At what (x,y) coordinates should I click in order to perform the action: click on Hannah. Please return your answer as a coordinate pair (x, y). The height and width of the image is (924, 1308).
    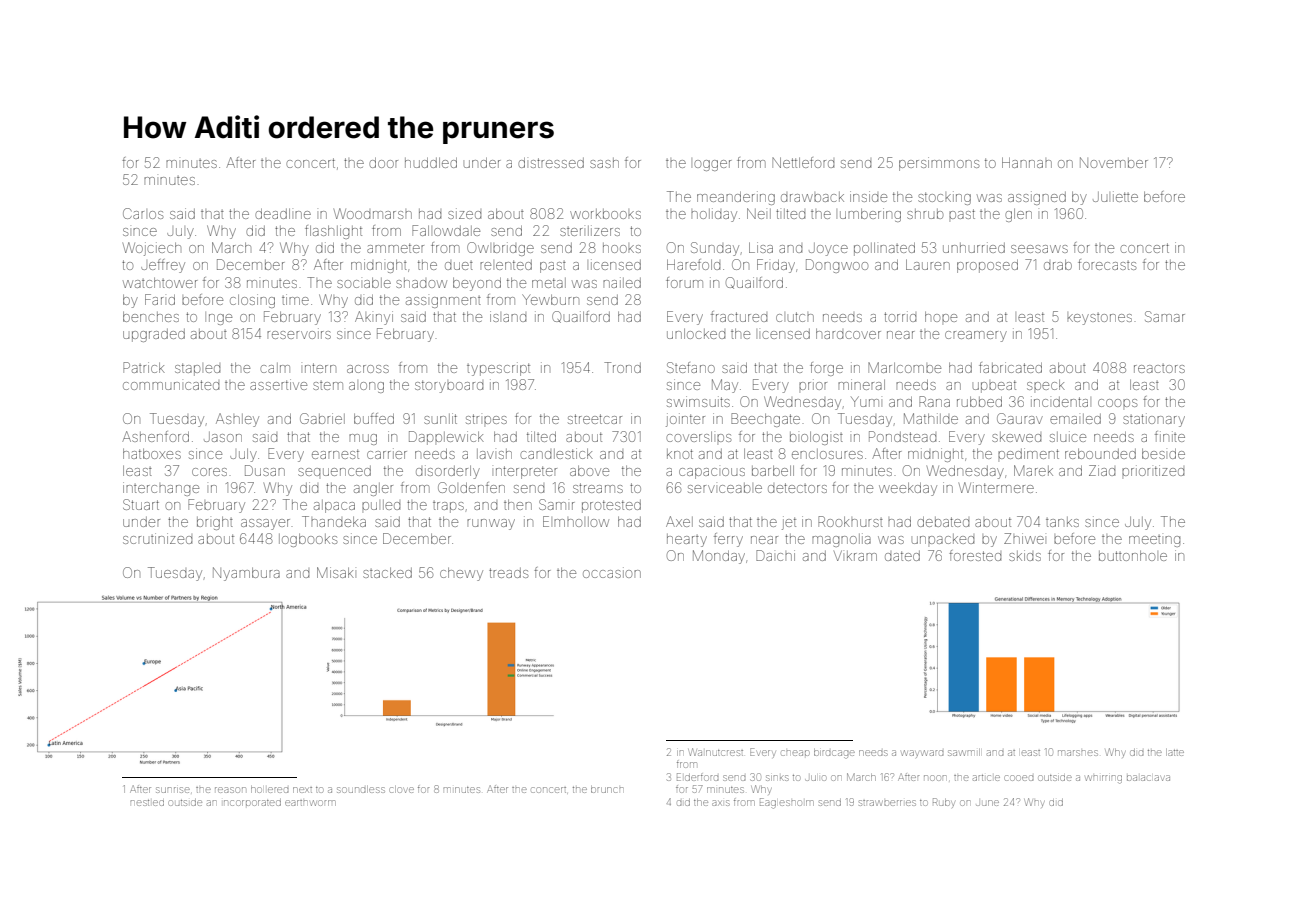
    Looking at the image, I should click on (1027, 162).
